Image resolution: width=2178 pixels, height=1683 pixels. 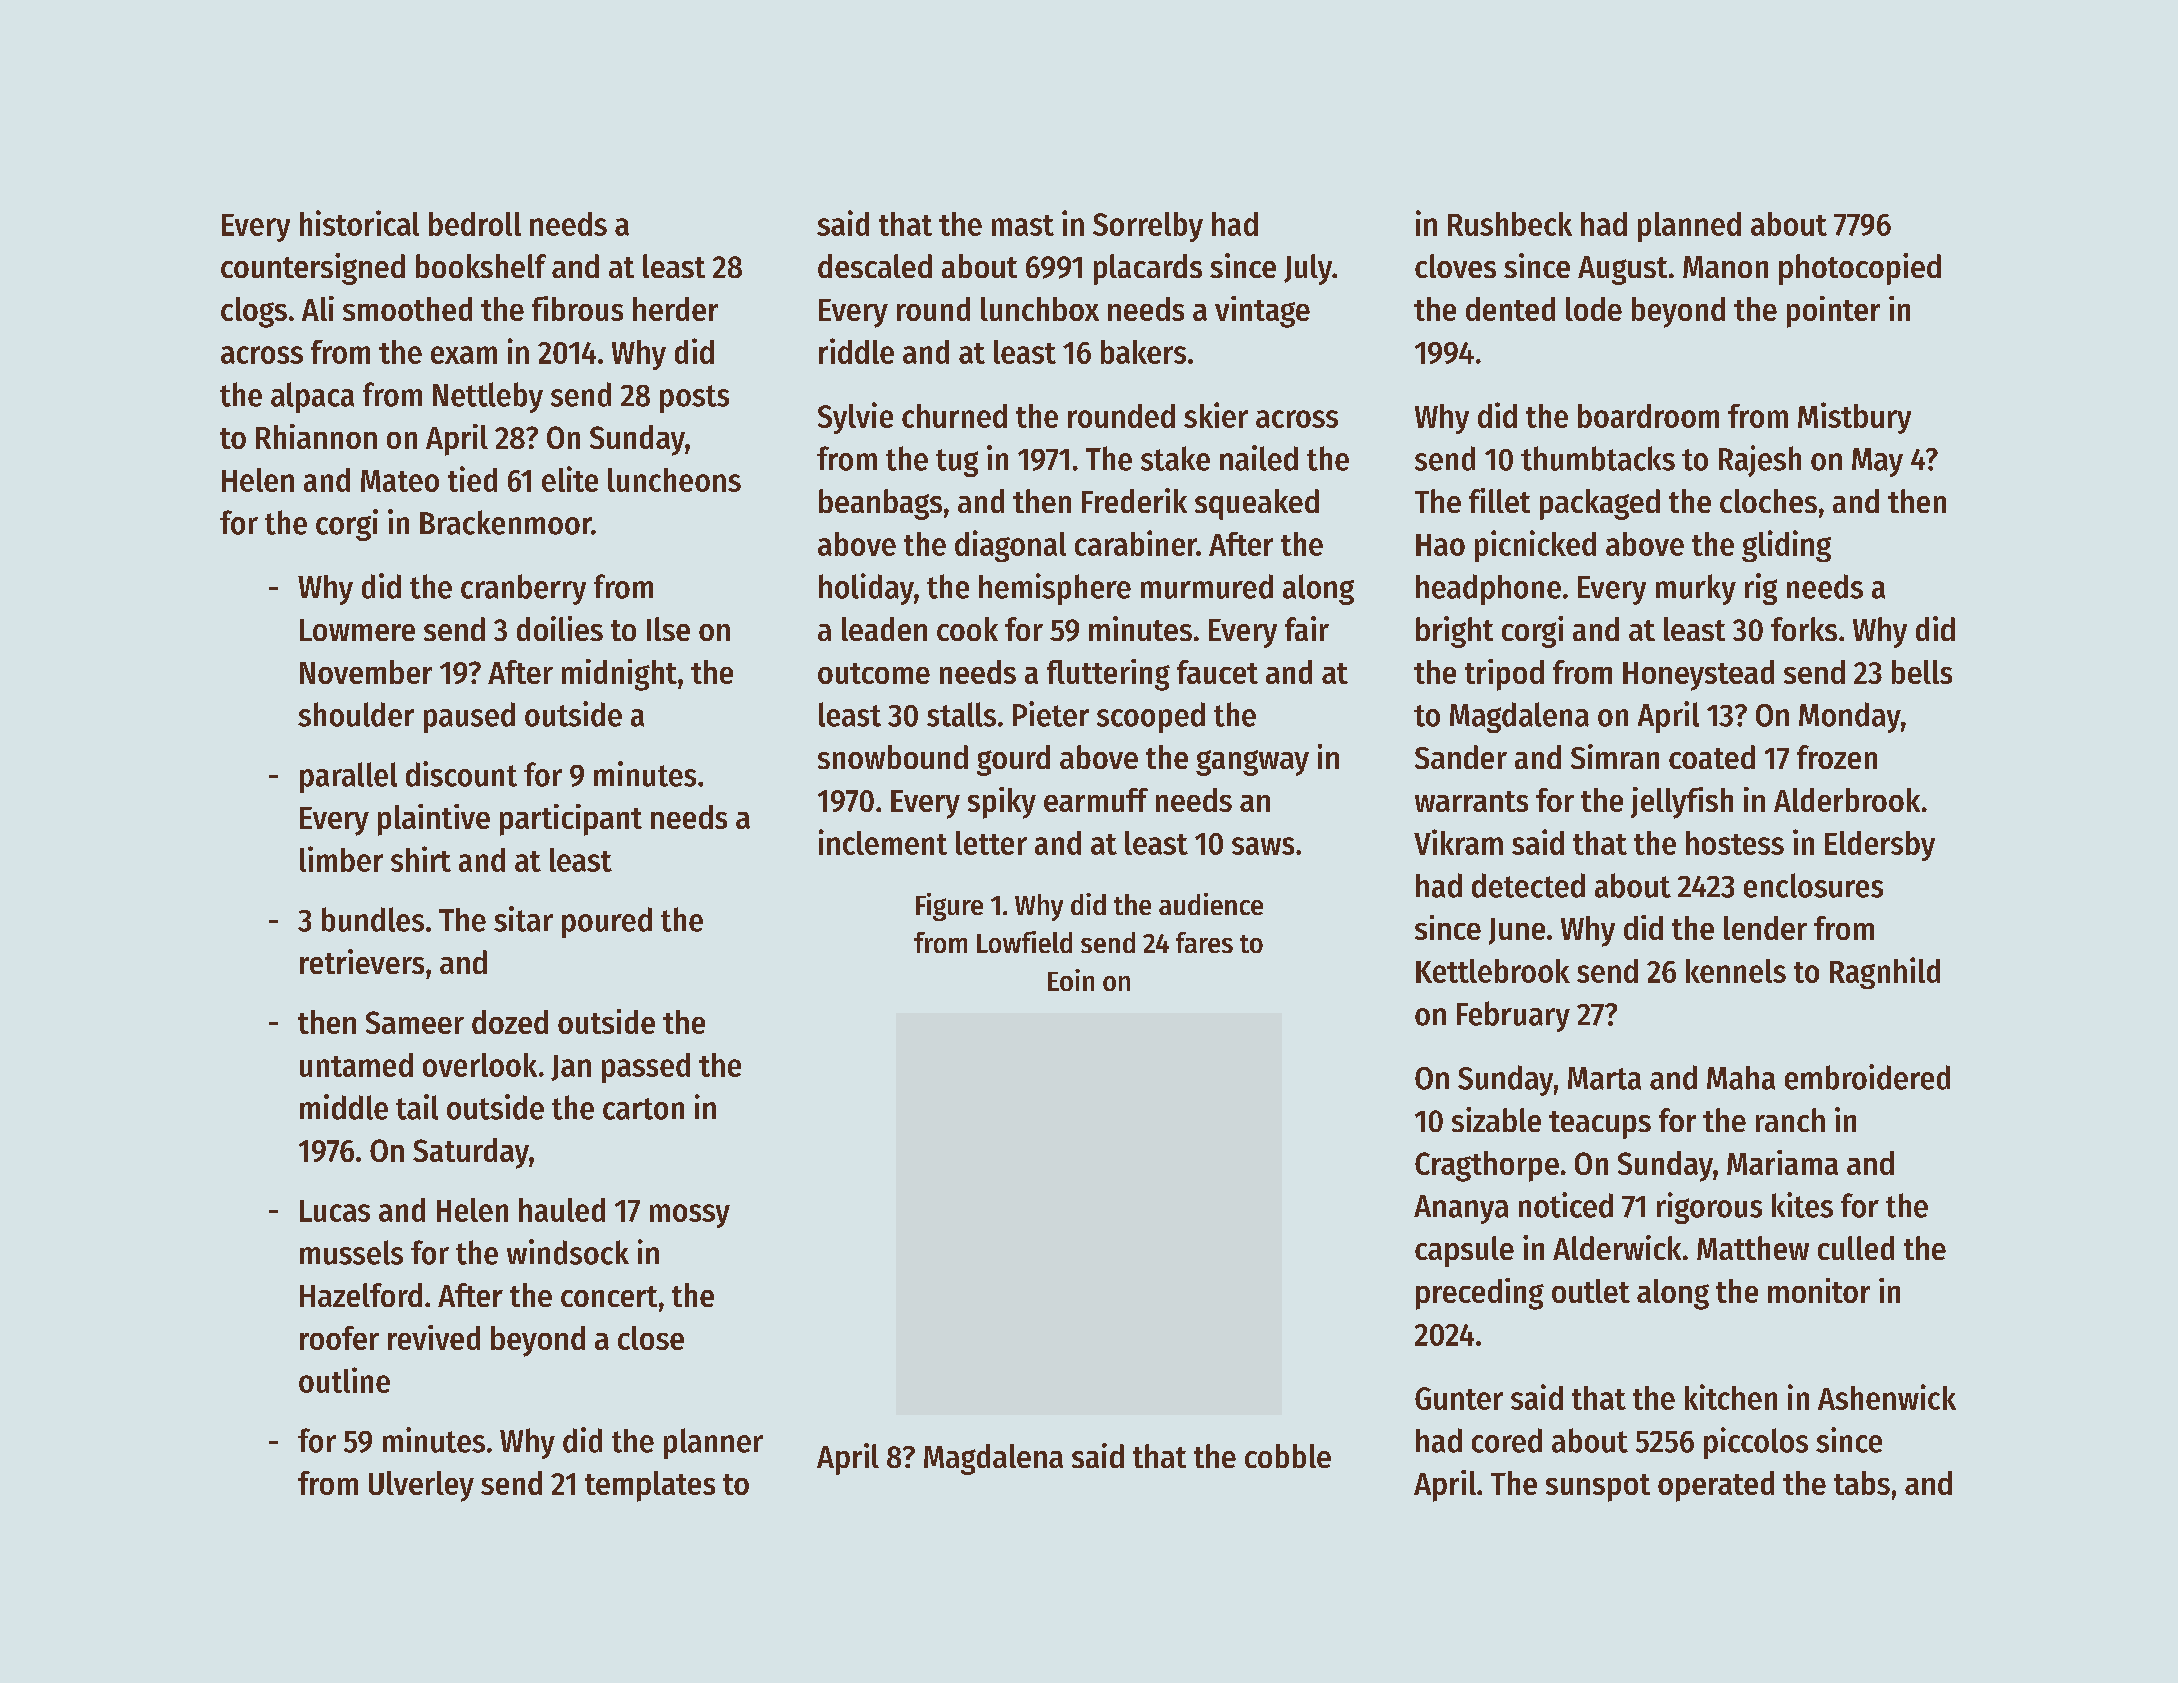 What do you see at coordinates (461, 774) in the document?
I see `discount` at bounding box center [461, 774].
